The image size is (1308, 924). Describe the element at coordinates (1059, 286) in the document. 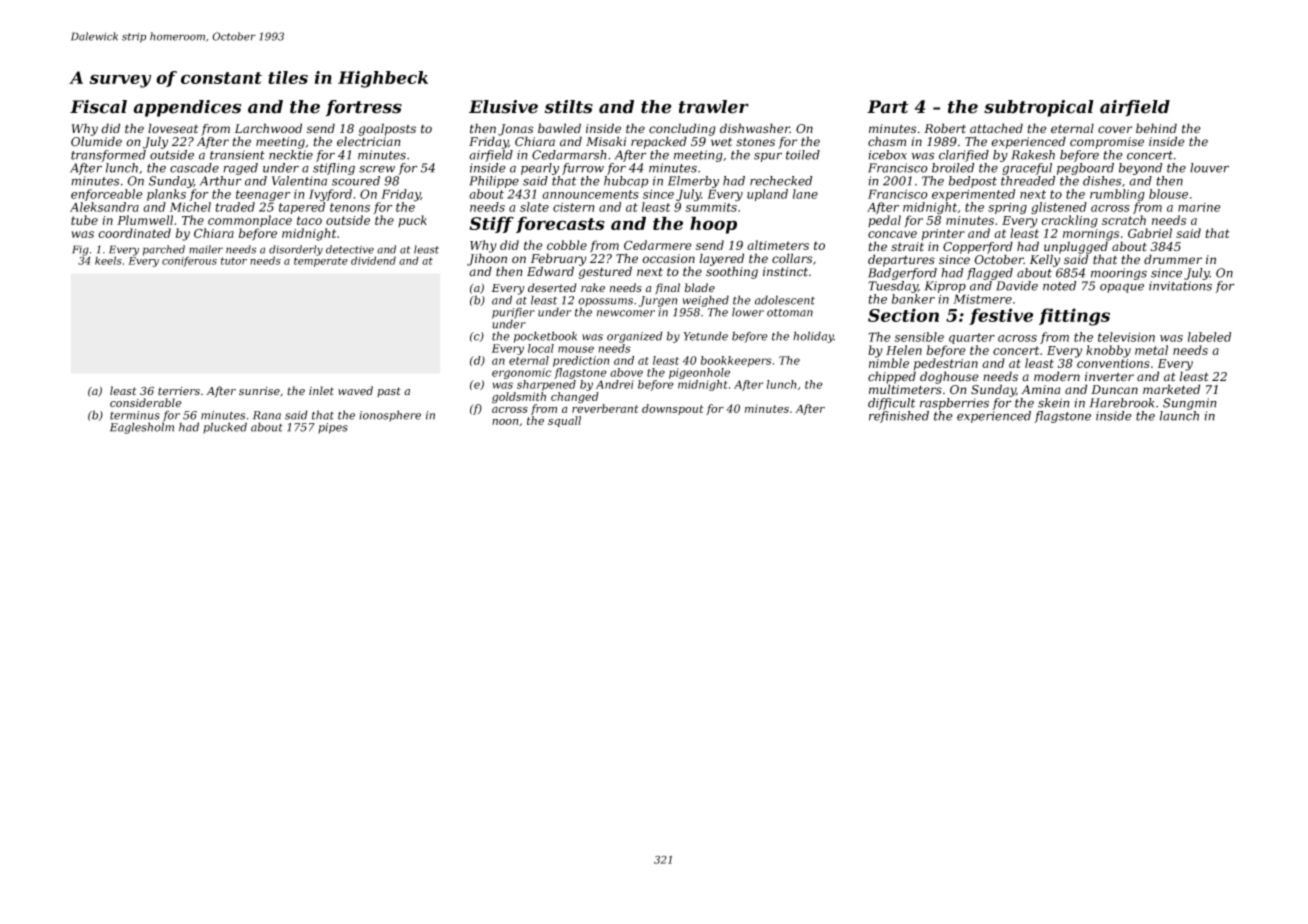

I see `noted` at that location.
